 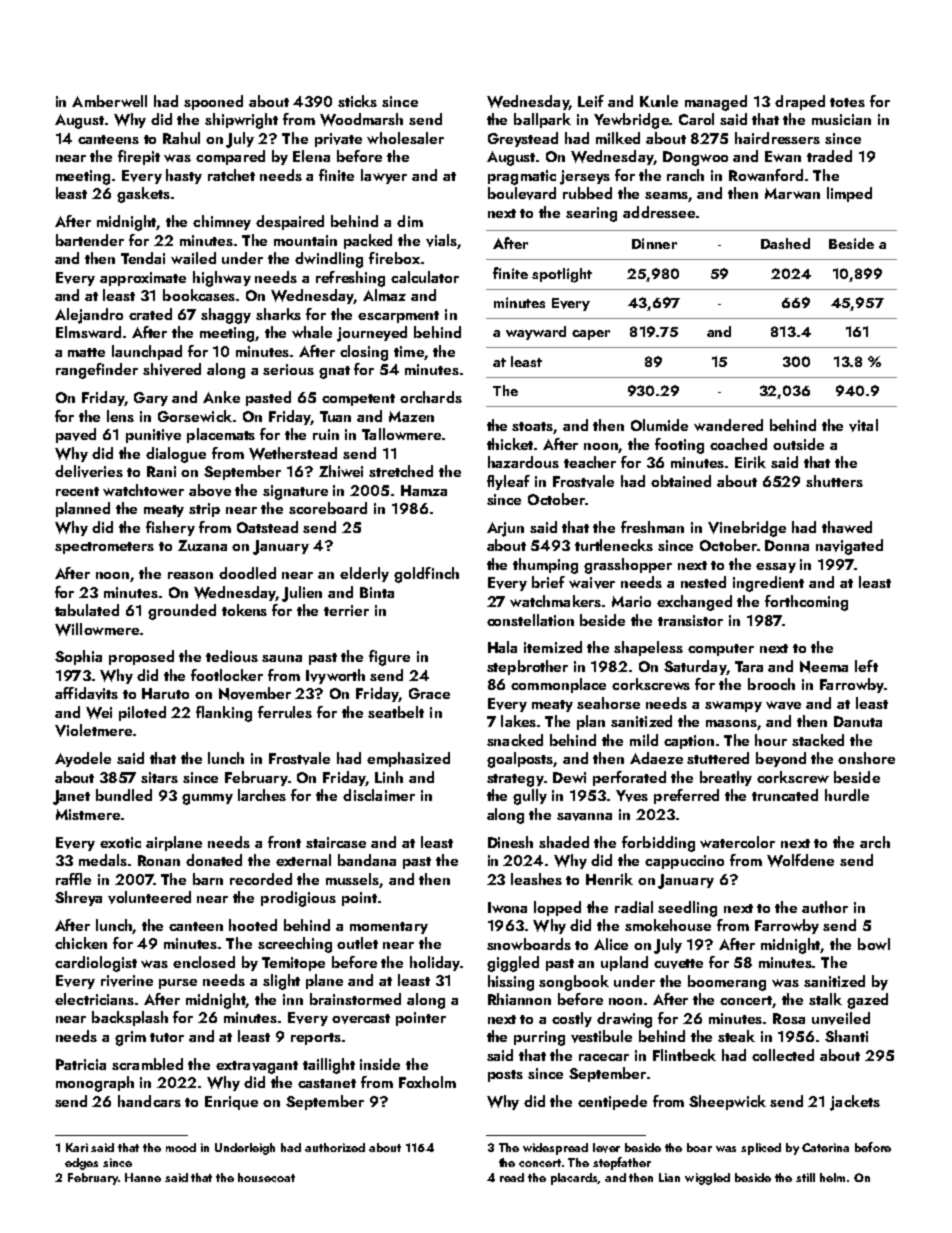 I want to click on holiday, so click(x=435, y=963).
